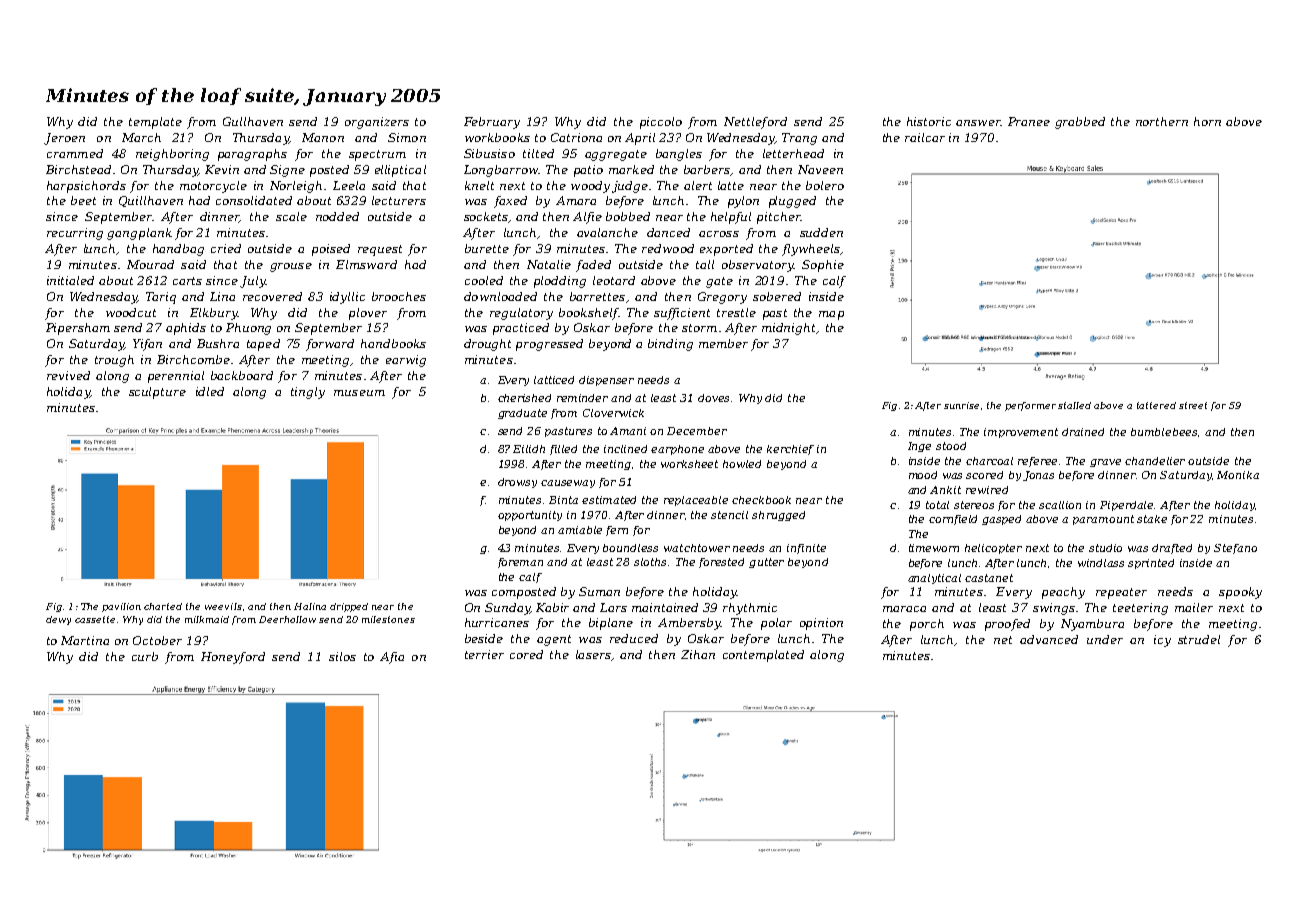 The width and height of the screenshot is (1308, 924). What do you see at coordinates (563, 450) in the screenshot?
I see `filled` at bounding box center [563, 450].
